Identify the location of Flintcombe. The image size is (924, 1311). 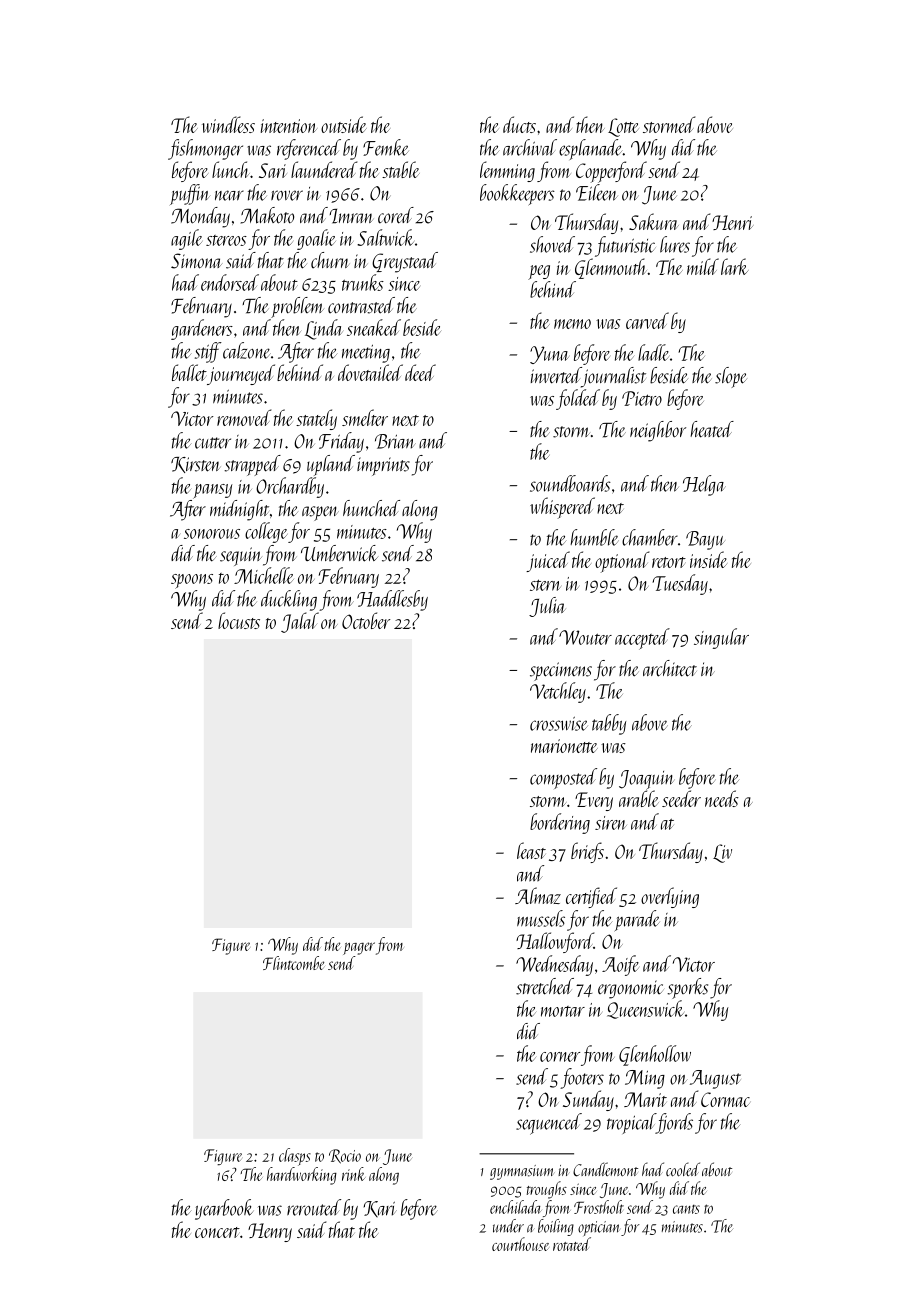
(294, 963).
